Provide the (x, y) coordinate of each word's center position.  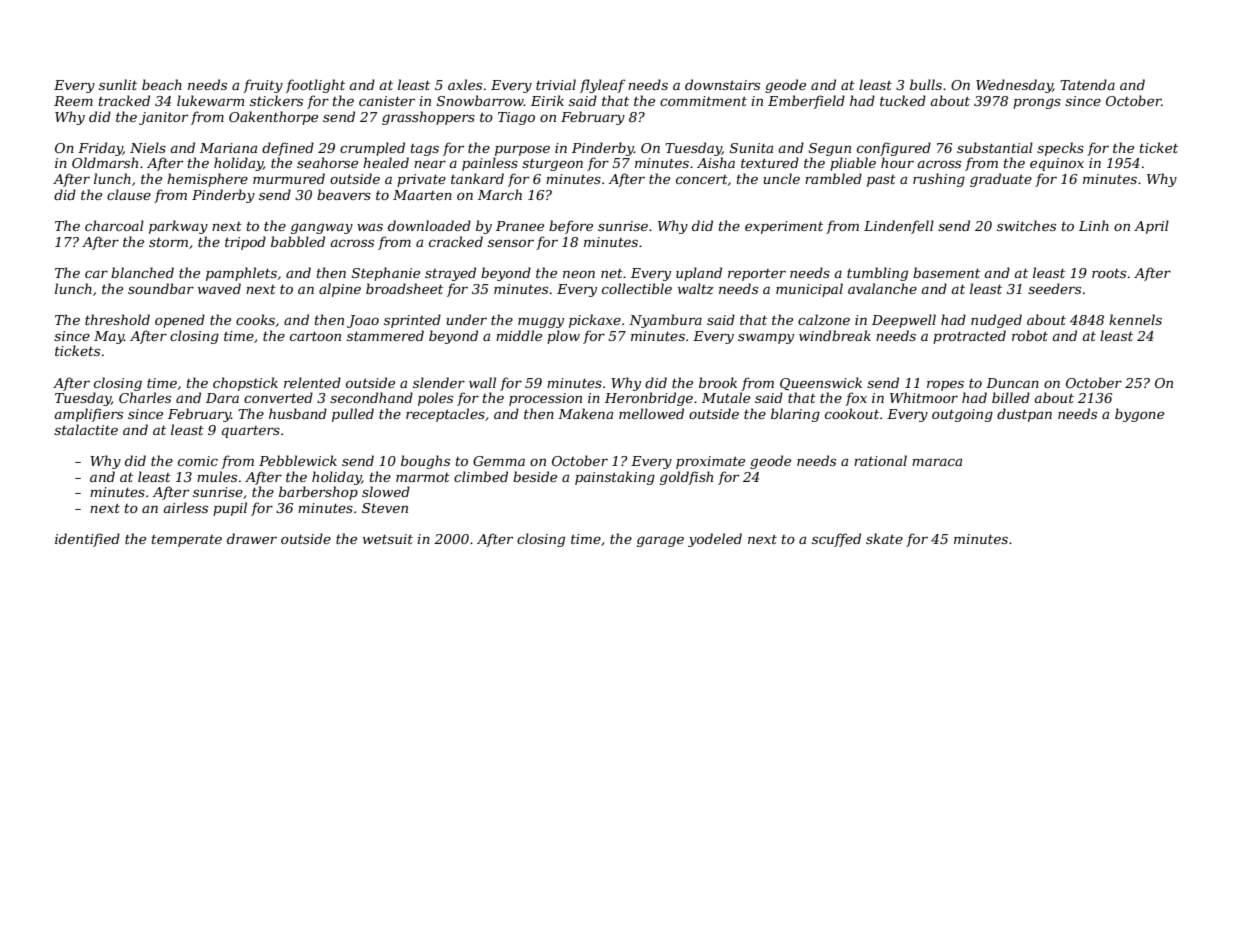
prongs (1037, 103)
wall (482, 382)
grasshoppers (428, 118)
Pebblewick (298, 460)
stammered (385, 335)
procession (545, 399)
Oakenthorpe (273, 118)
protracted (969, 337)
